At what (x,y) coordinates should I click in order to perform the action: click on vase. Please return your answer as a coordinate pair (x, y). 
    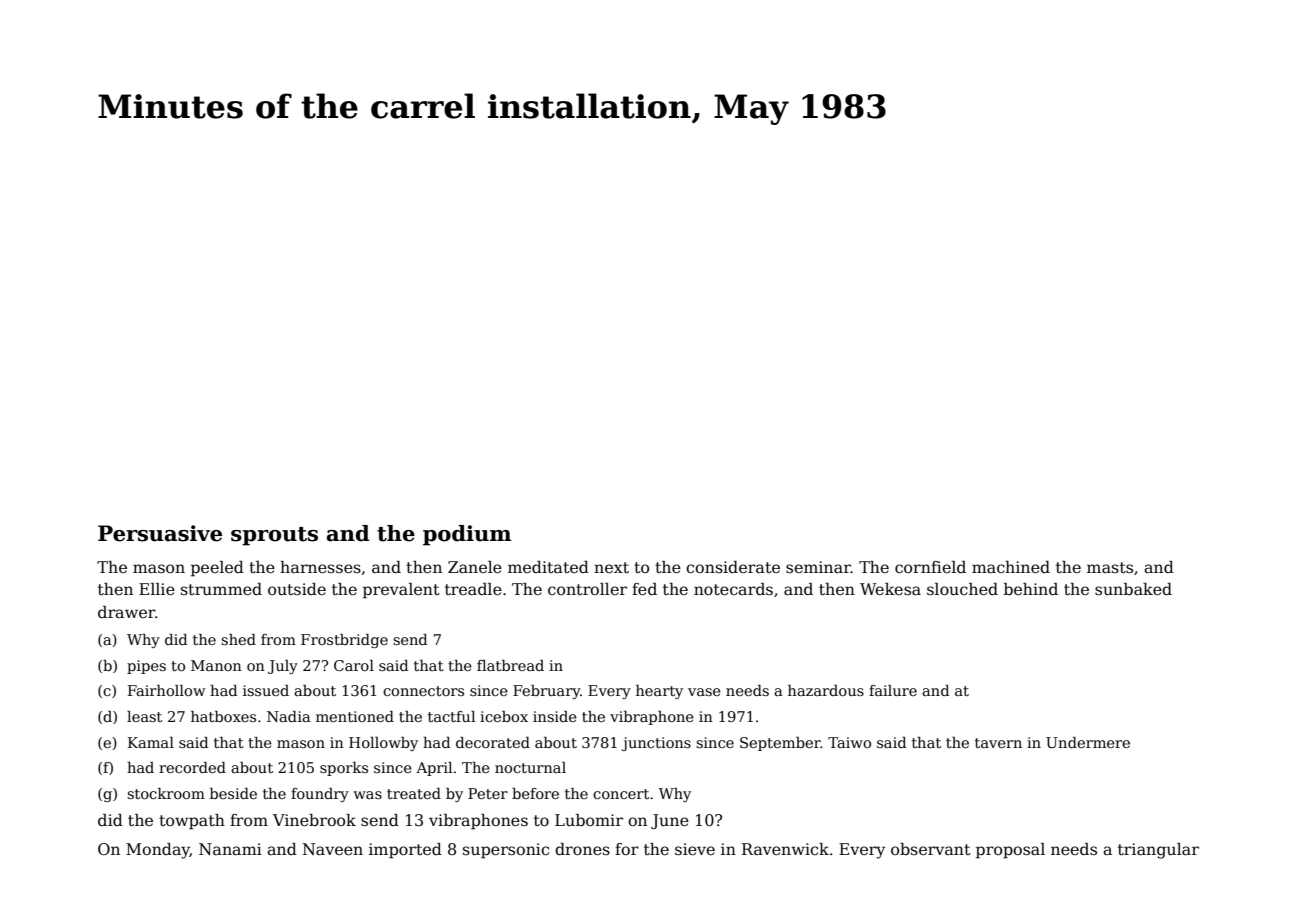
    Looking at the image, I should click on (704, 692).
